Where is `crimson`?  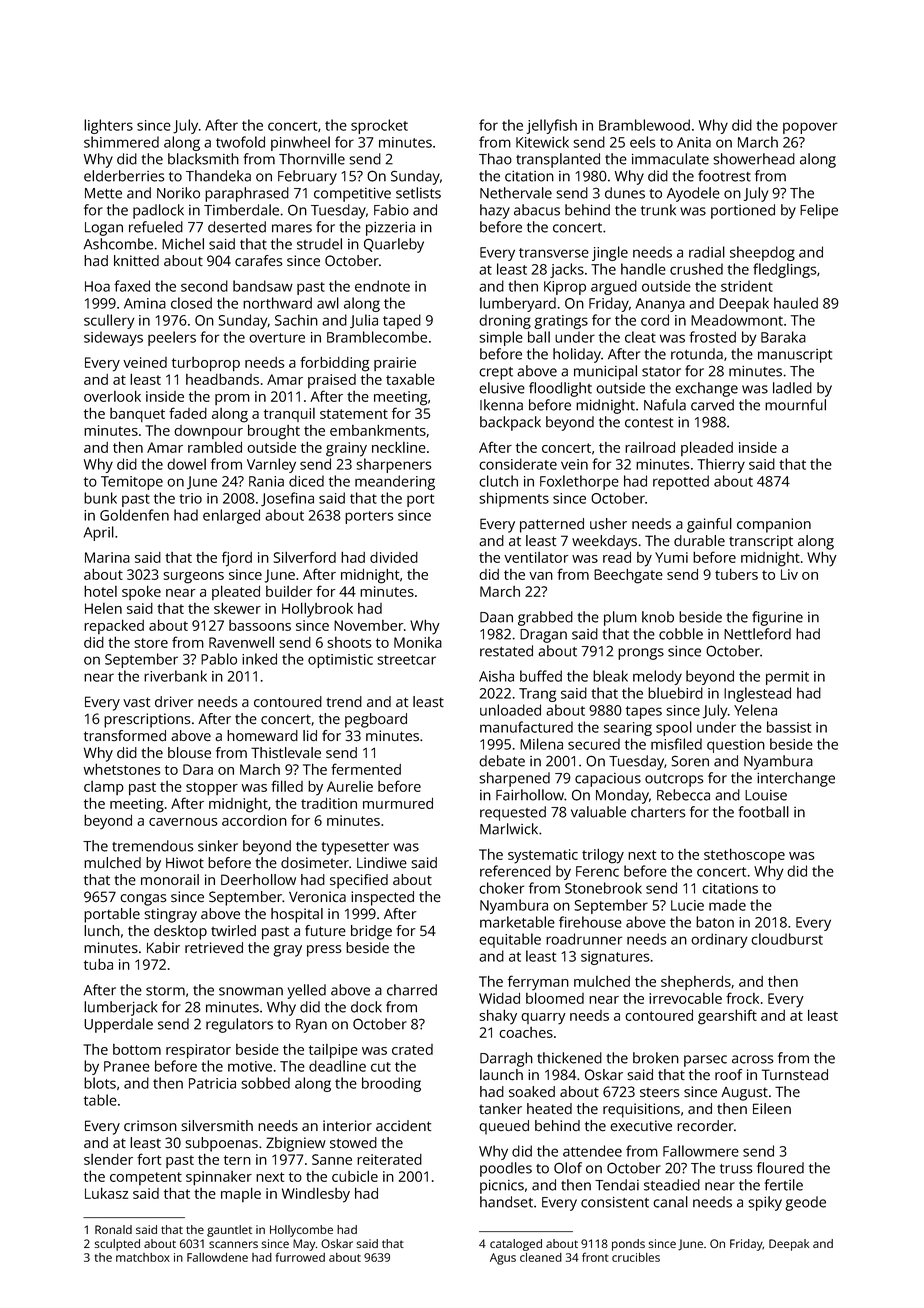
crimson is located at coordinates (150, 1125).
